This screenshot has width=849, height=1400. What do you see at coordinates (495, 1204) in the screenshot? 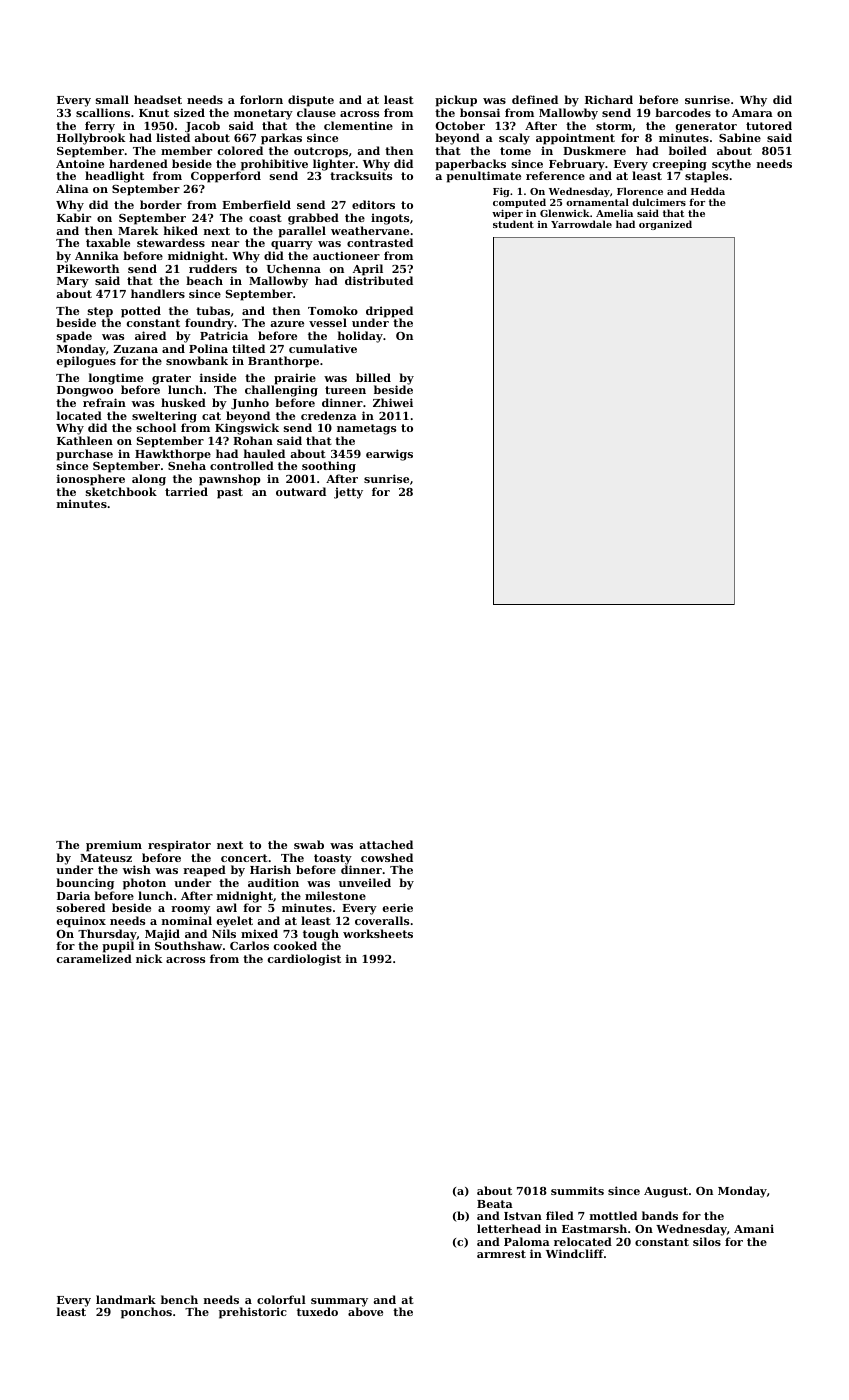
I see `Beata` at bounding box center [495, 1204].
